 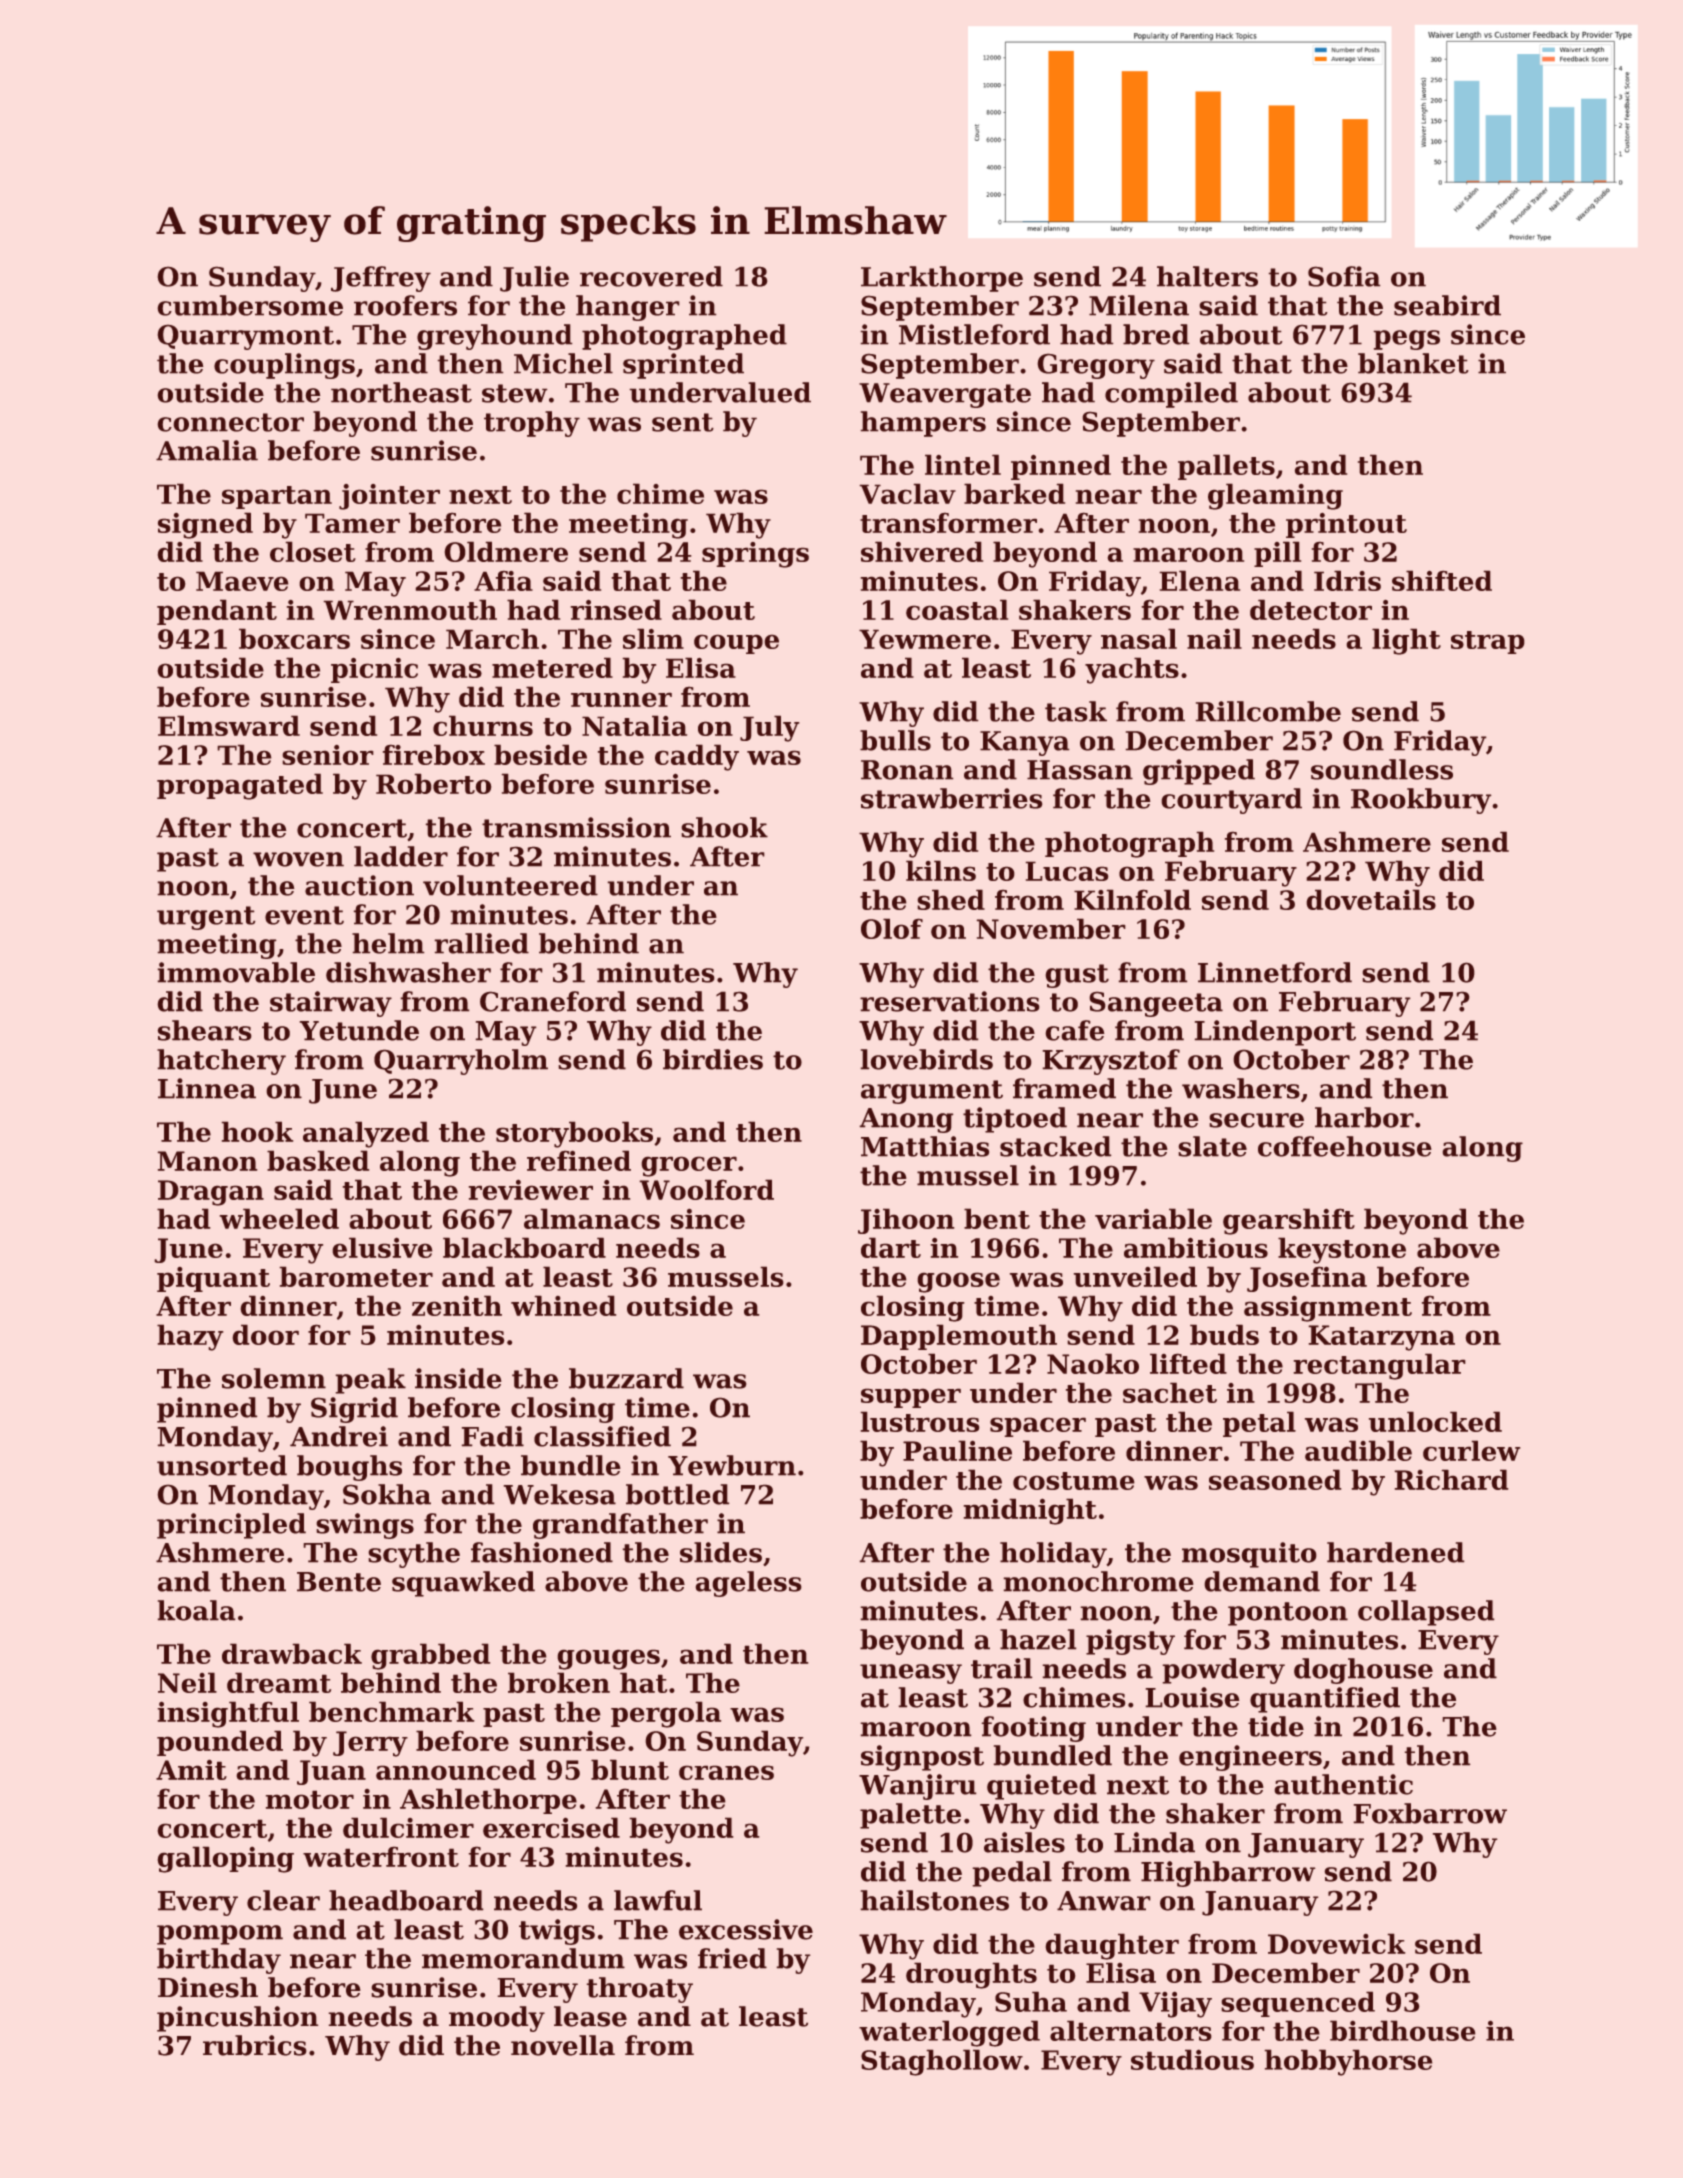 What do you see at coordinates (497, 2019) in the screenshot?
I see `moody` at bounding box center [497, 2019].
